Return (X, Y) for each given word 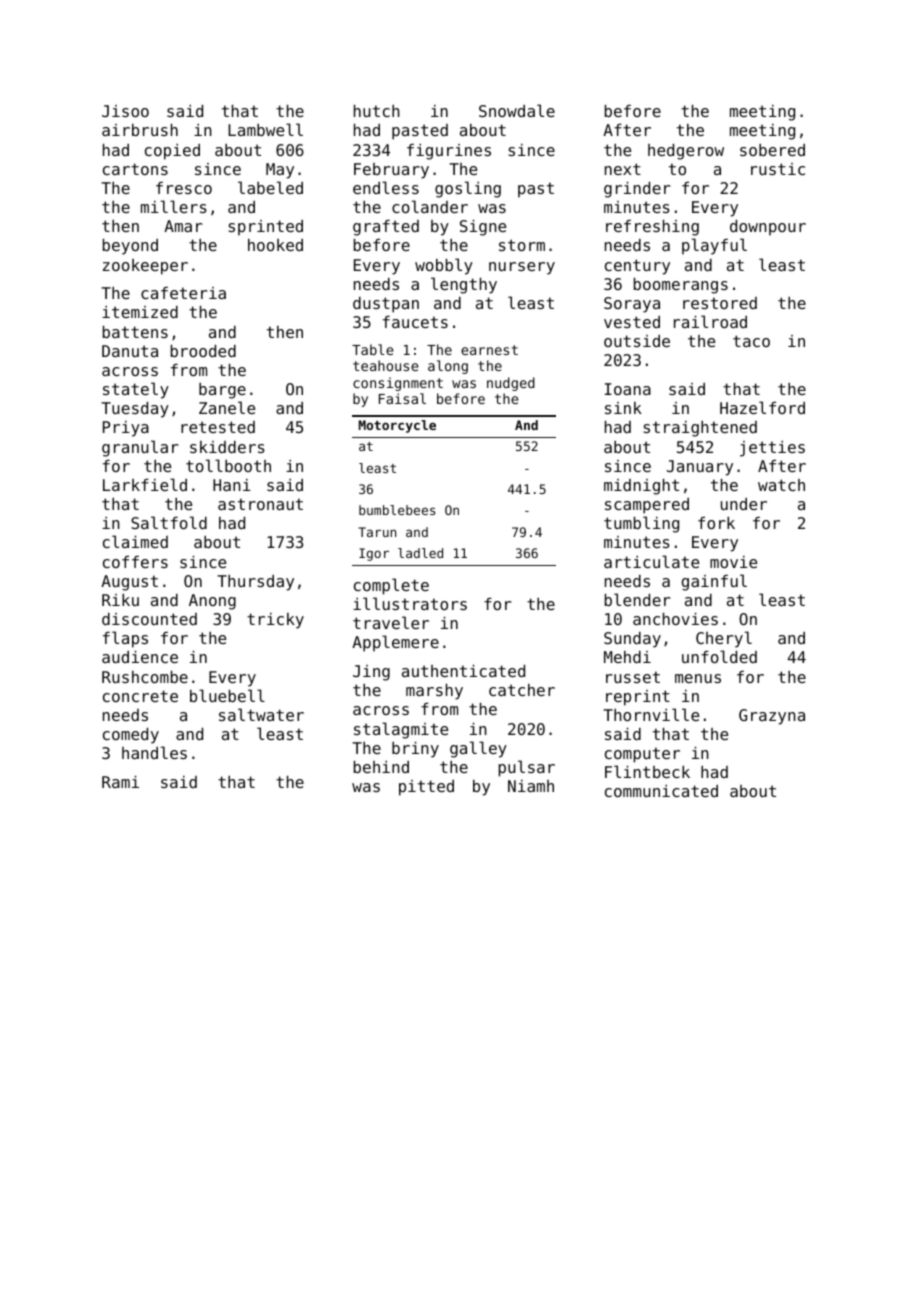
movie (733, 562)
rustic (778, 169)
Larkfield (145, 484)
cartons (135, 169)
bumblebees (397, 510)
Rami (120, 782)
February (391, 171)
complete (391, 586)
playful (714, 246)
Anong (212, 602)
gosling (468, 189)
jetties (772, 449)
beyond (130, 247)
